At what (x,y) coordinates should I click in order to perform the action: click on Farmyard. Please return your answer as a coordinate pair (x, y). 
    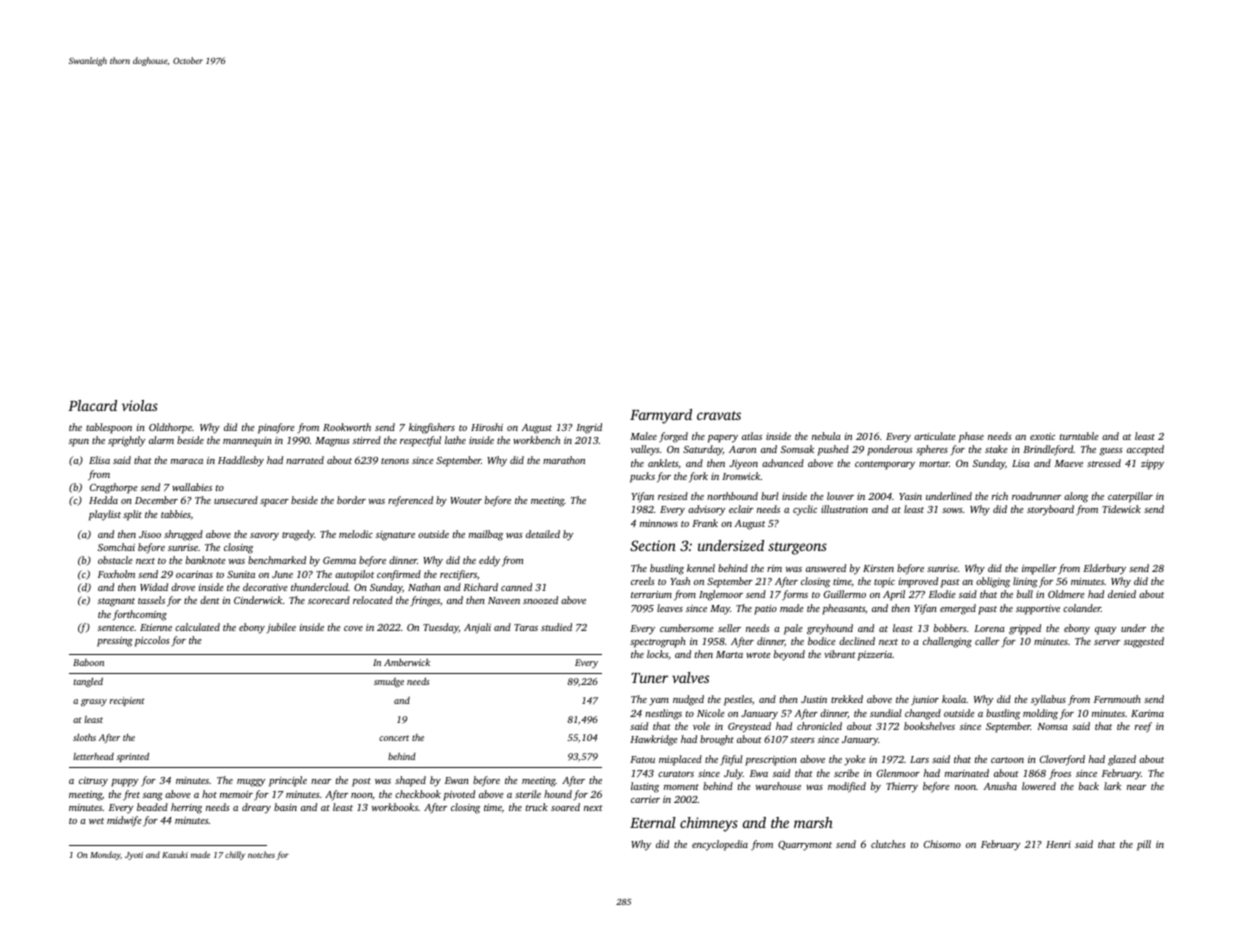
    Looking at the image, I should click on (661, 416).
